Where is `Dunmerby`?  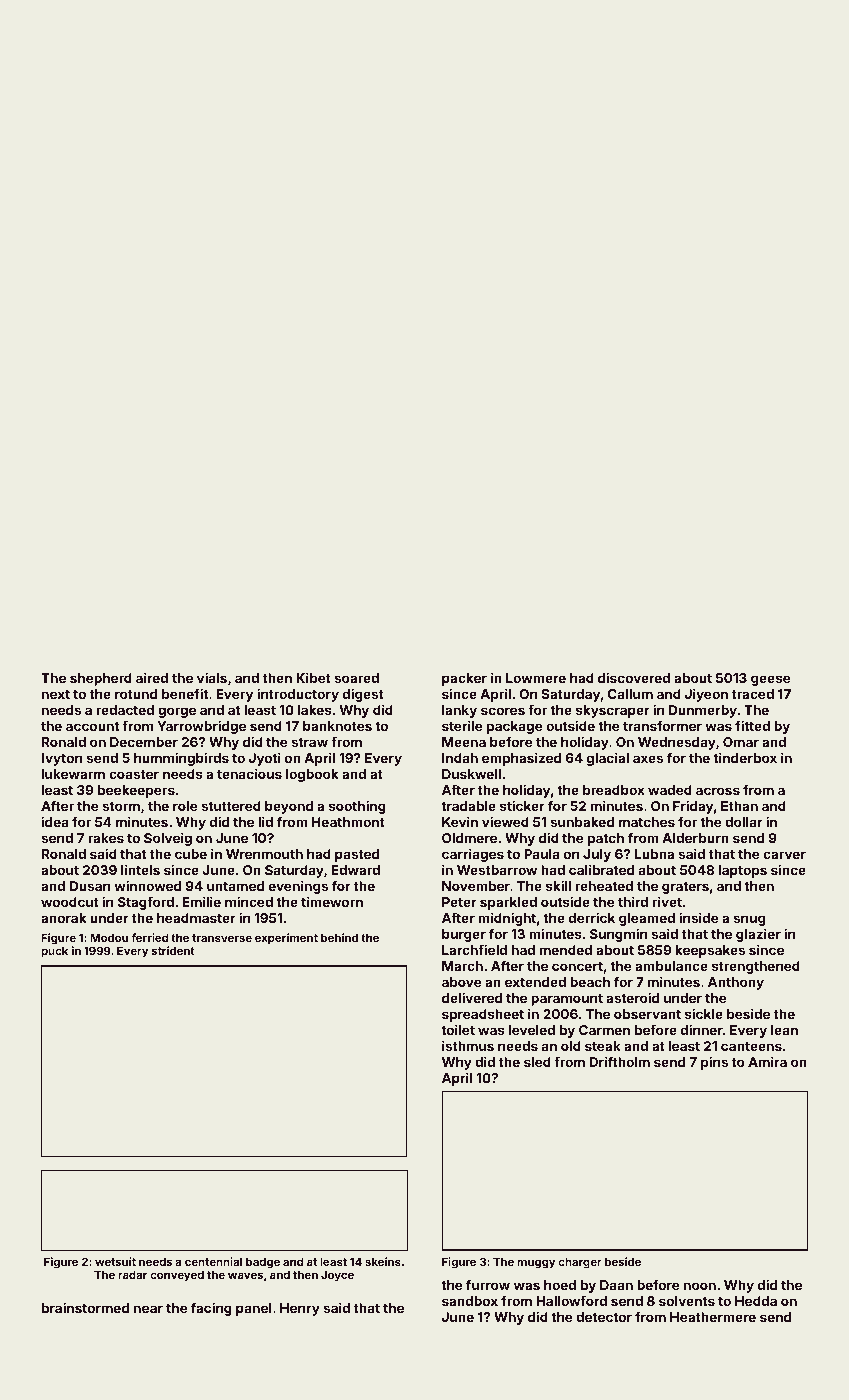 Dunmerby is located at coordinates (703, 711).
